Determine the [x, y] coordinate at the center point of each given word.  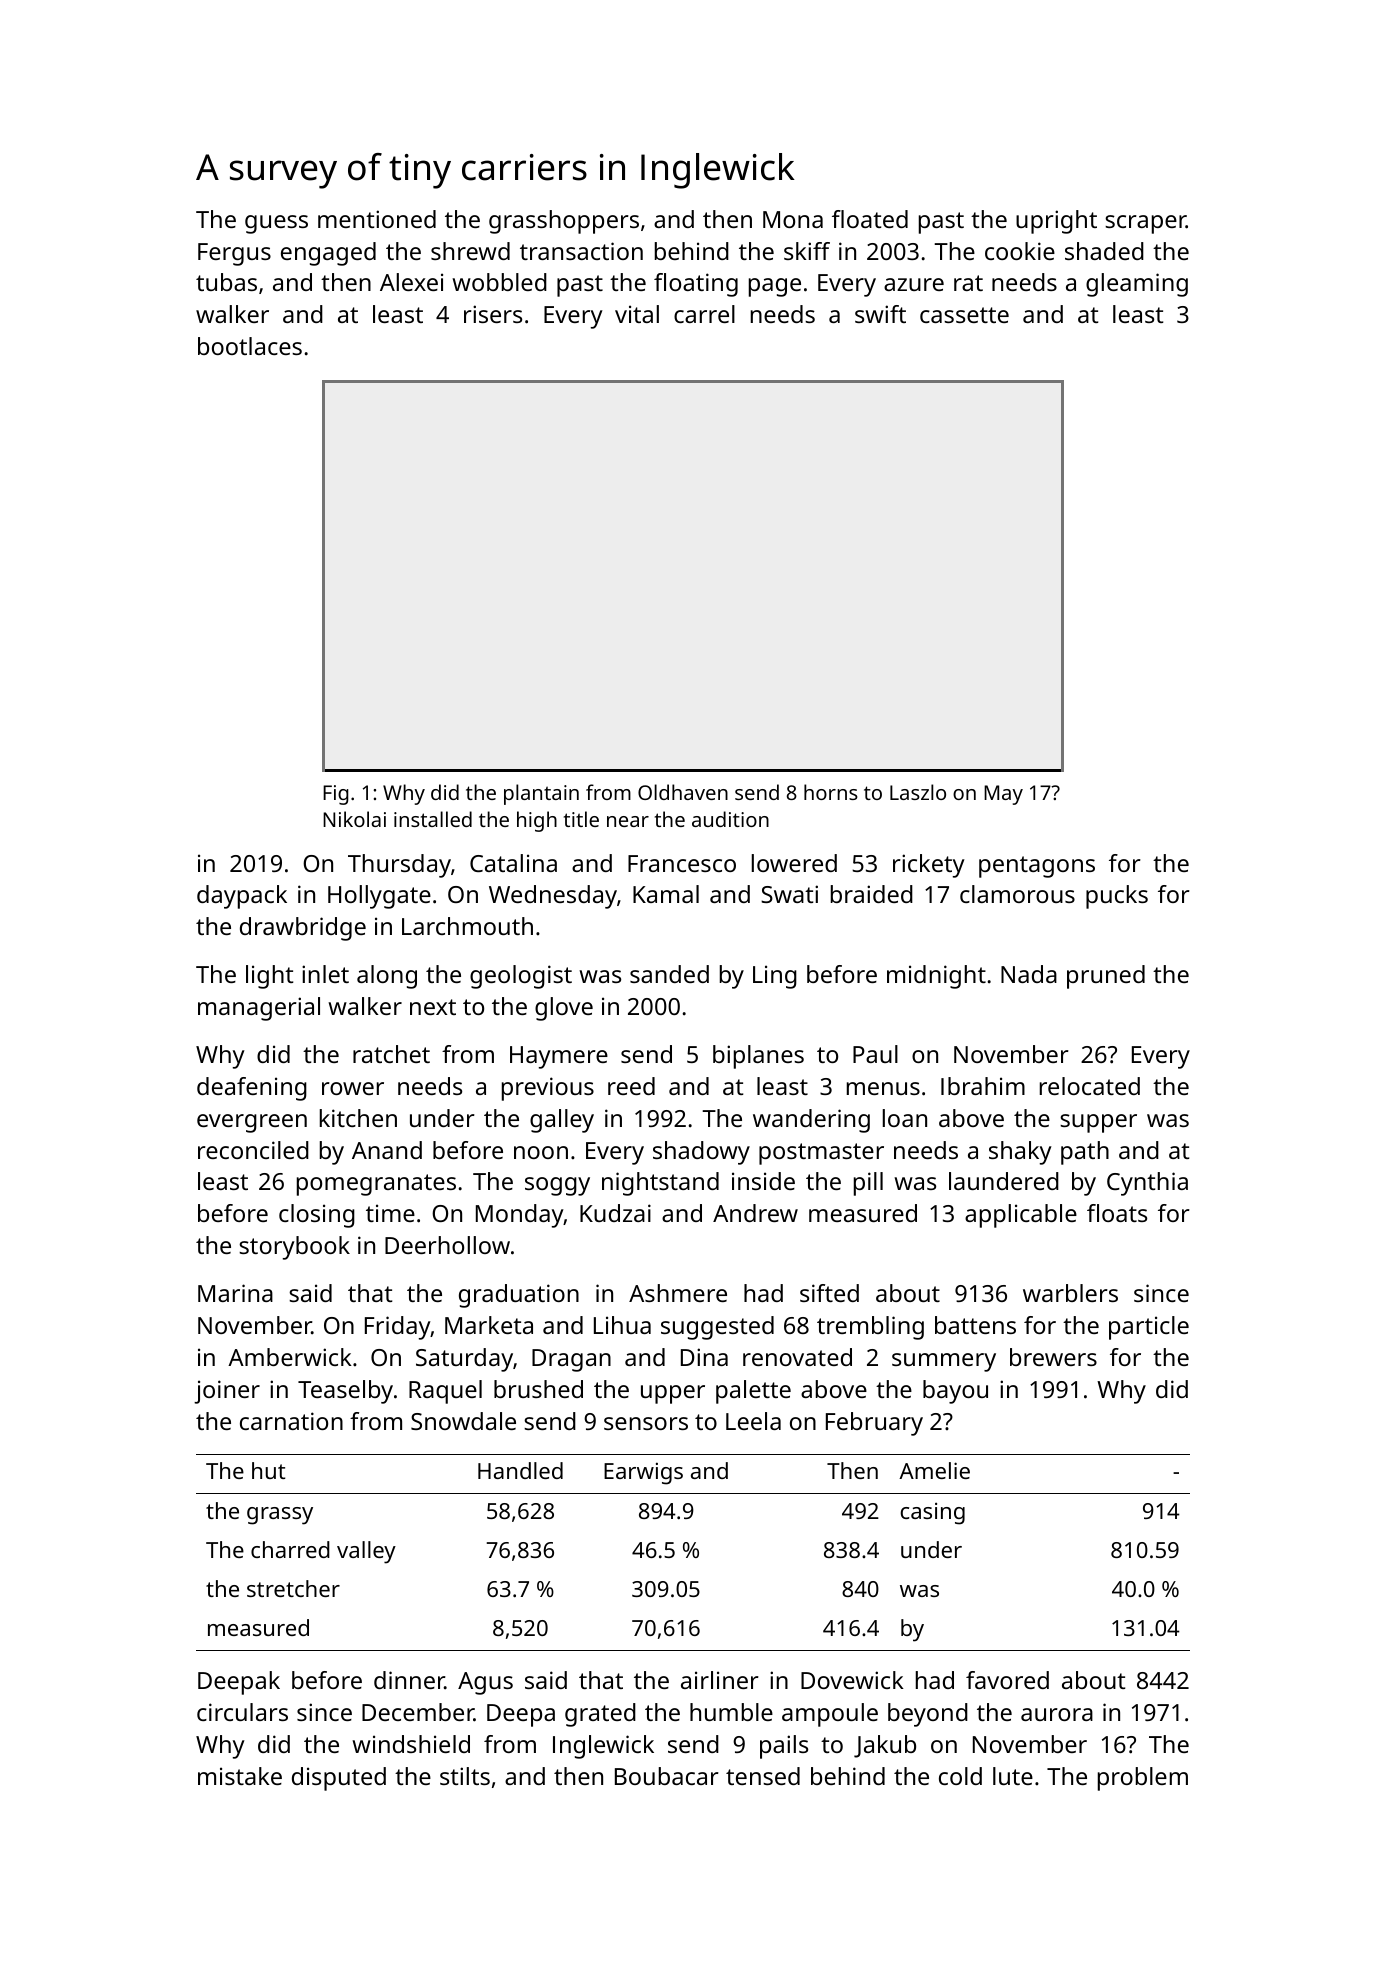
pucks [1117, 897]
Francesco [682, 863]
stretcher [293, 1588]
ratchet [391, 1054]
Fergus [234, 254]
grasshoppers [564, 222]
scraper [1145, 224]
